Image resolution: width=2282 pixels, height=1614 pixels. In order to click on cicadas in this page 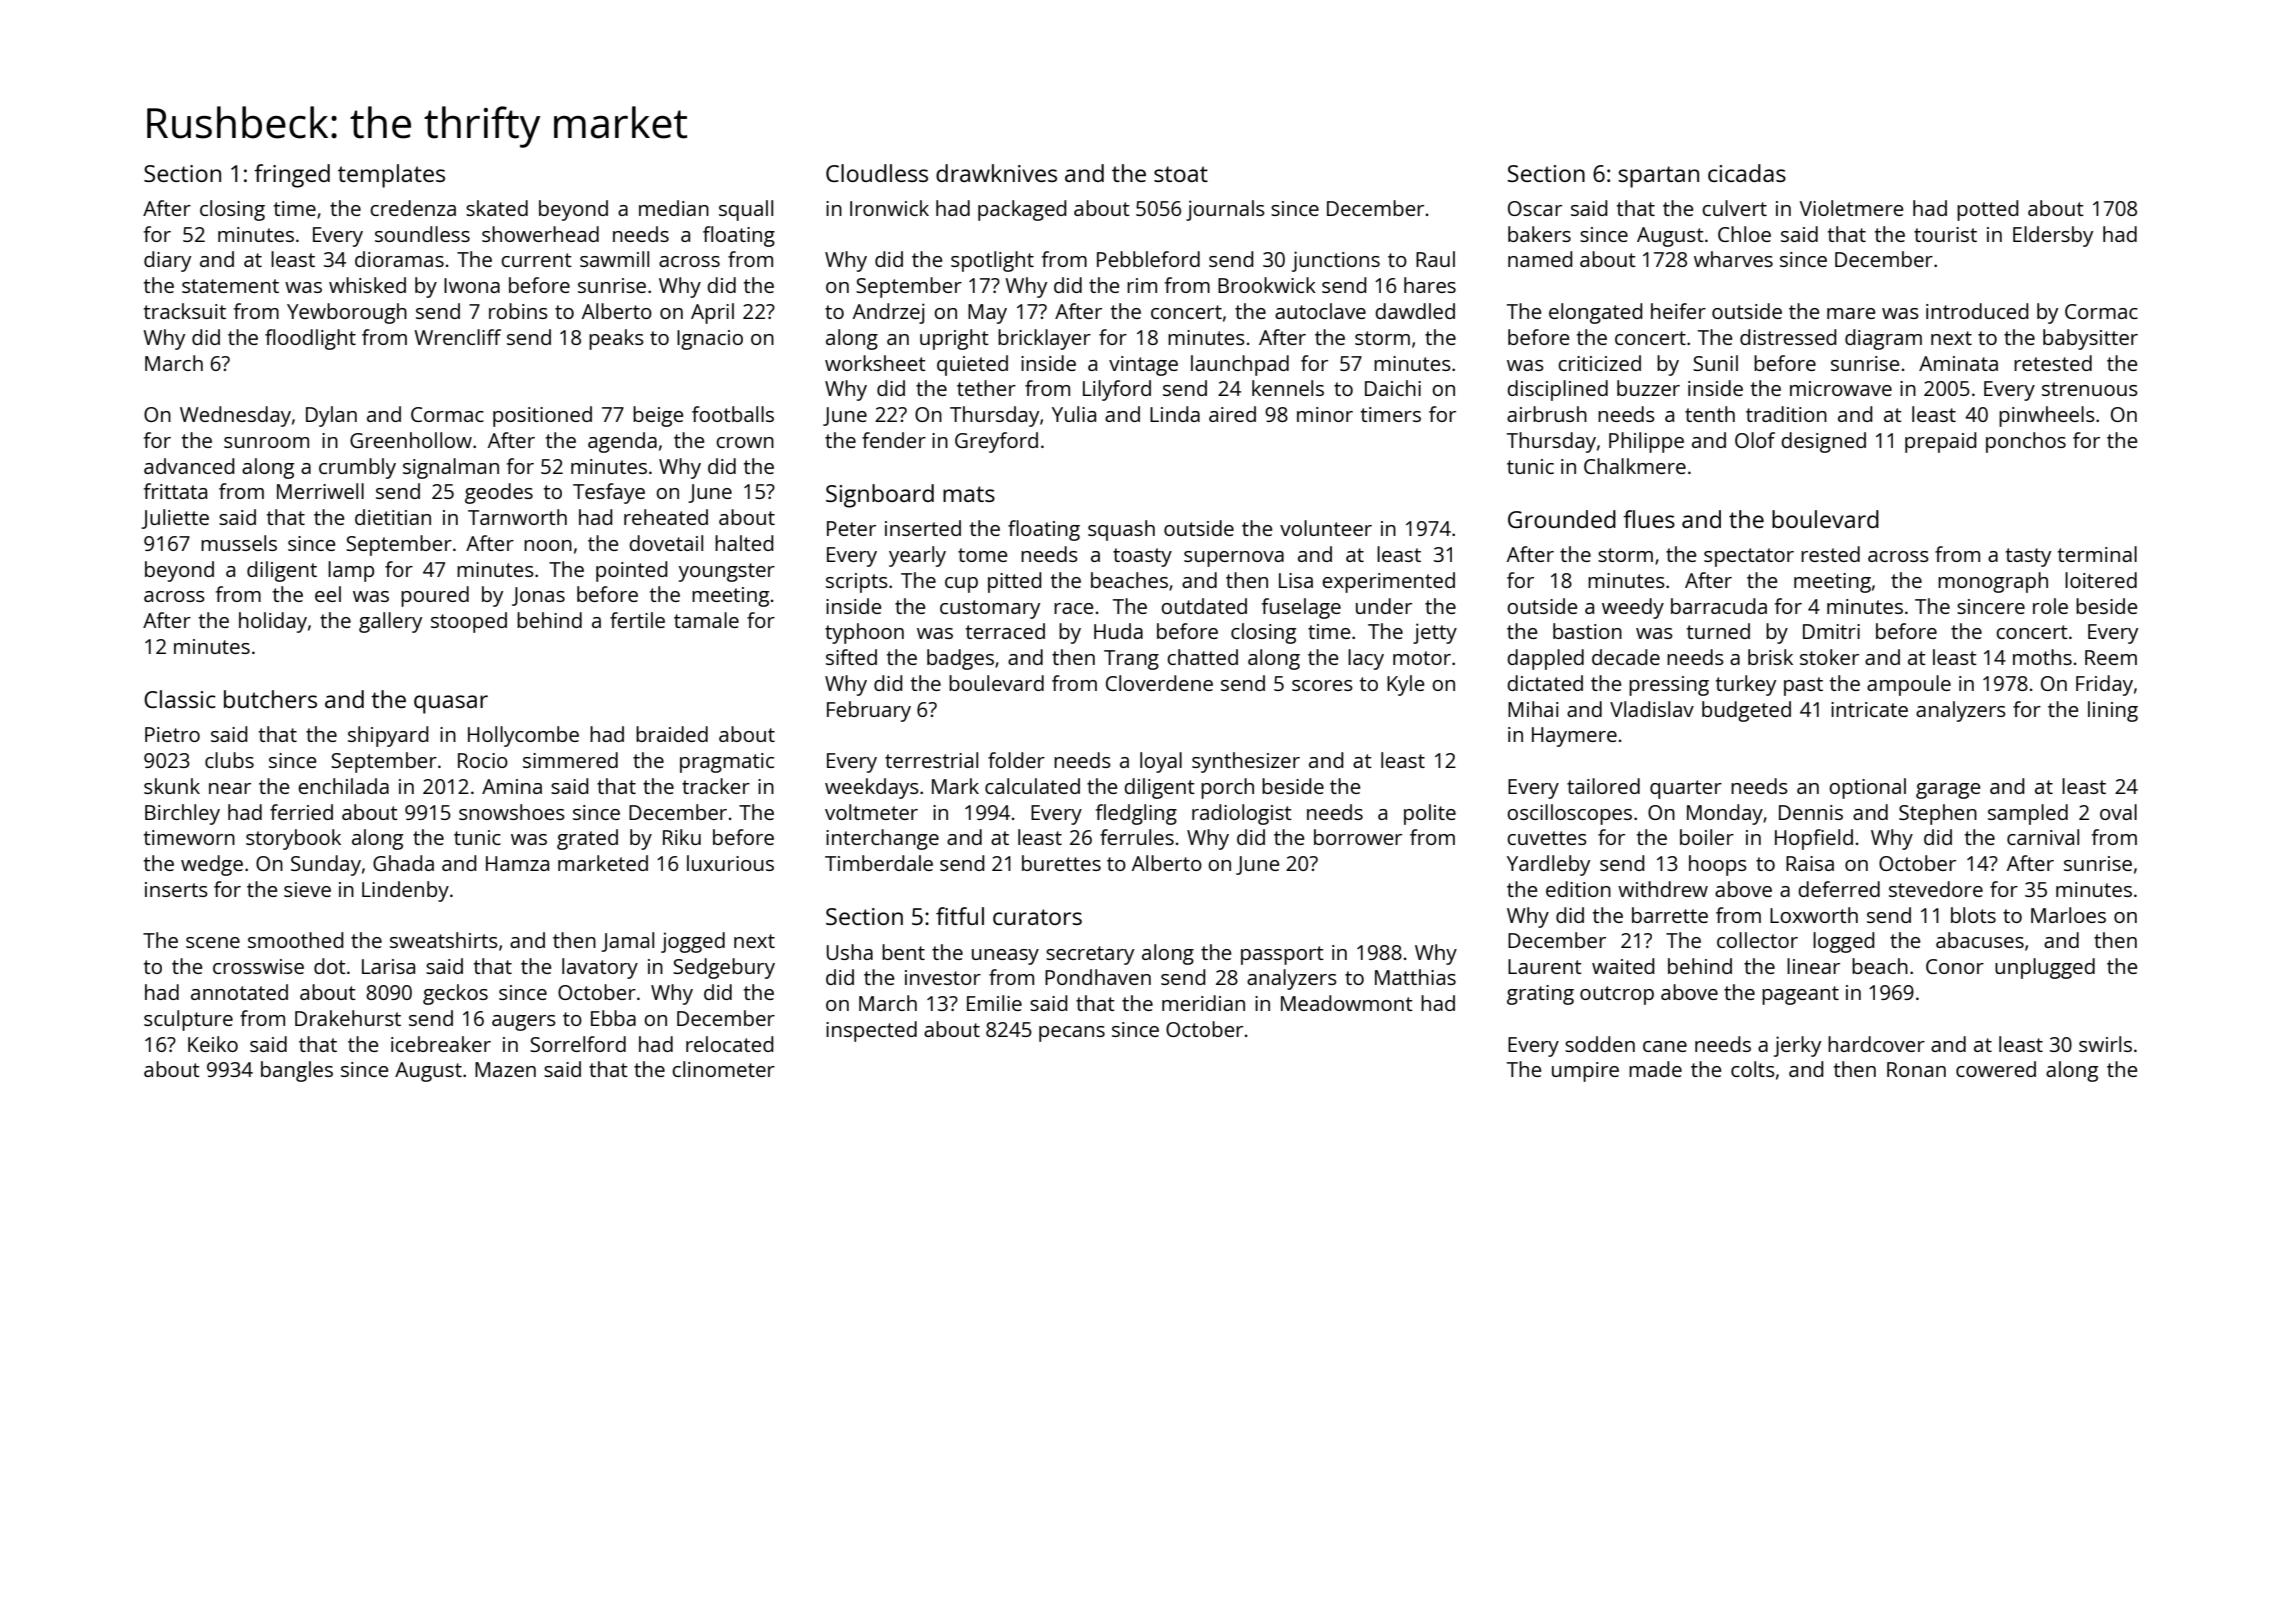, I will do `click(1747, 173)`.
